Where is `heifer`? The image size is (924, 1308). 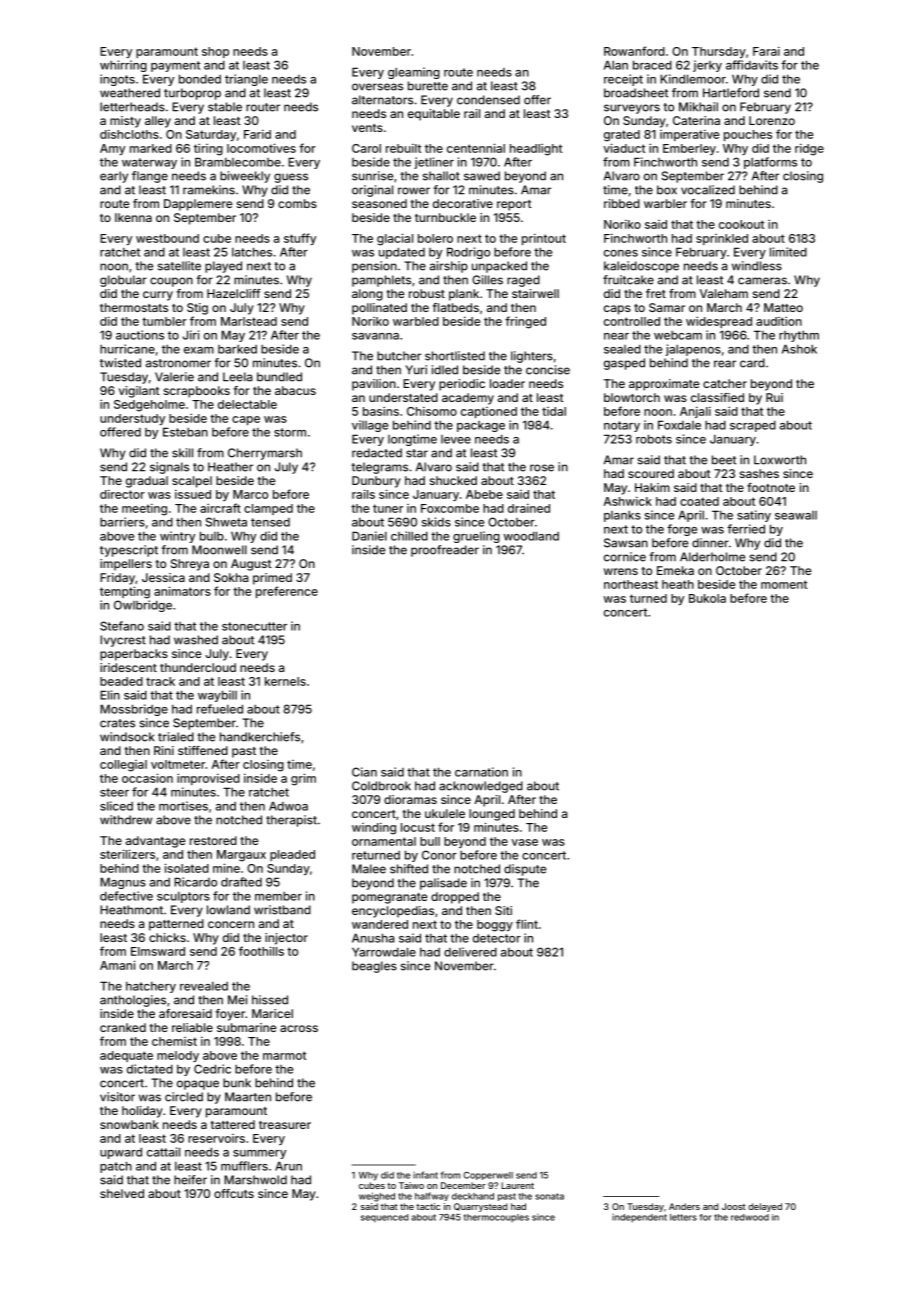 heifer is located at coordinates (190, 1180).
